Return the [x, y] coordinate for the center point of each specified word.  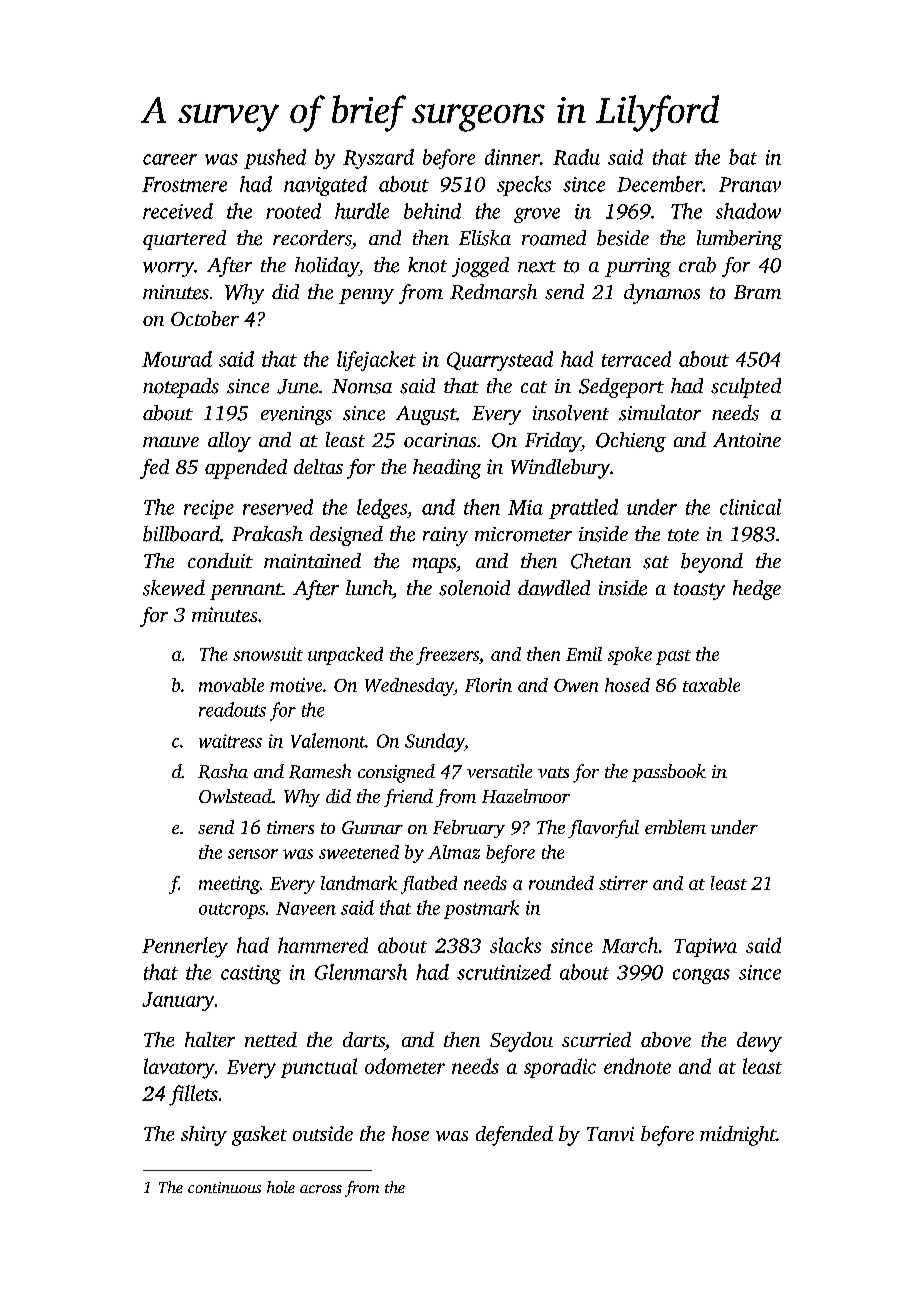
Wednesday [409, 687]
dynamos [662, 294]
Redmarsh [493, 292]
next [537, 266]
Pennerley [185, 947]
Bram [757, 292]
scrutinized [504, 972]
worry [168, 269]
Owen [576, 685]
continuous [224, 1187]
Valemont [328, 740]
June [297, 386]
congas [701, 976]
